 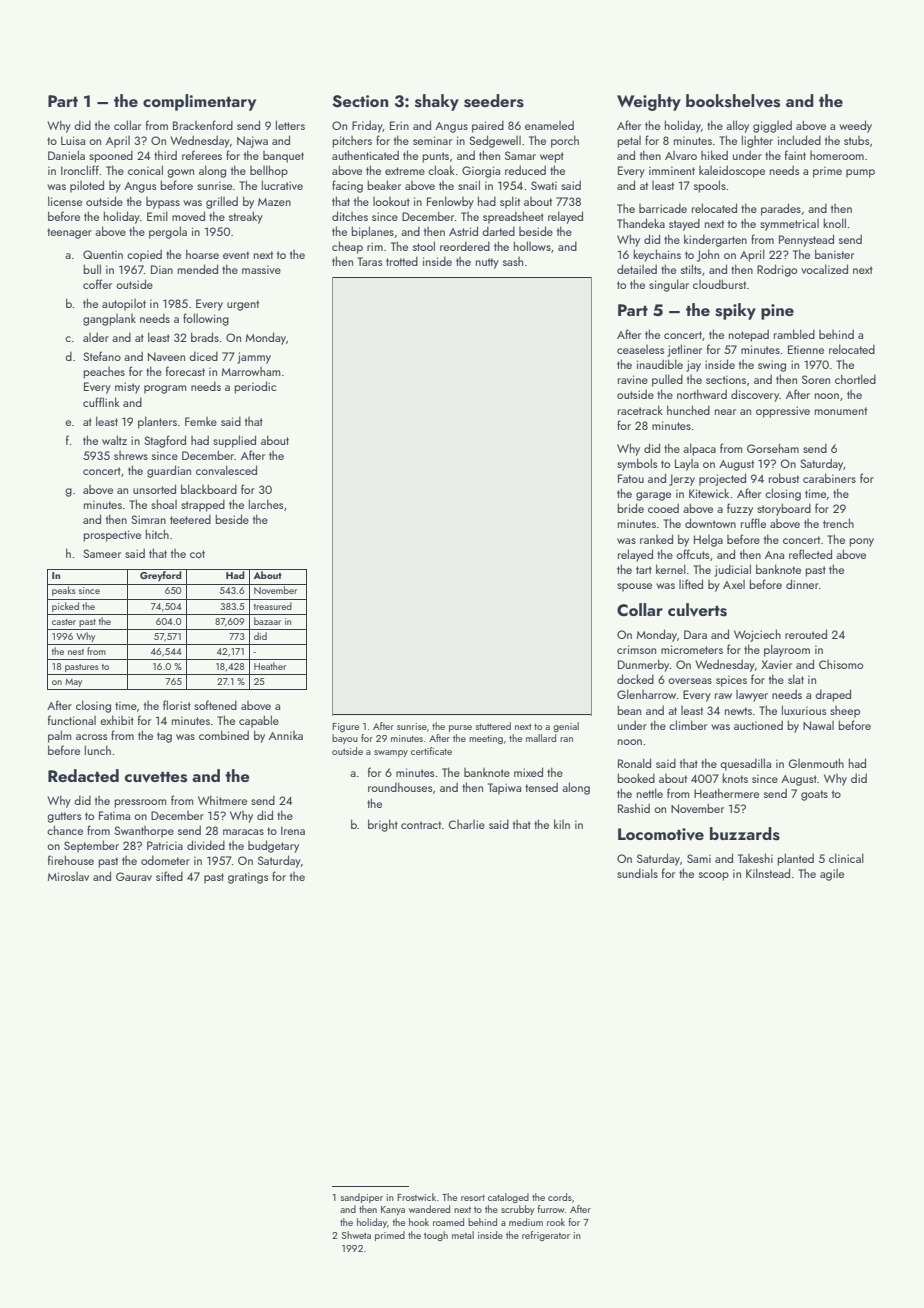 What do you see at coordinates (199, 102) in the page?
I see `complimentary` at bounding box center [199, 102].
